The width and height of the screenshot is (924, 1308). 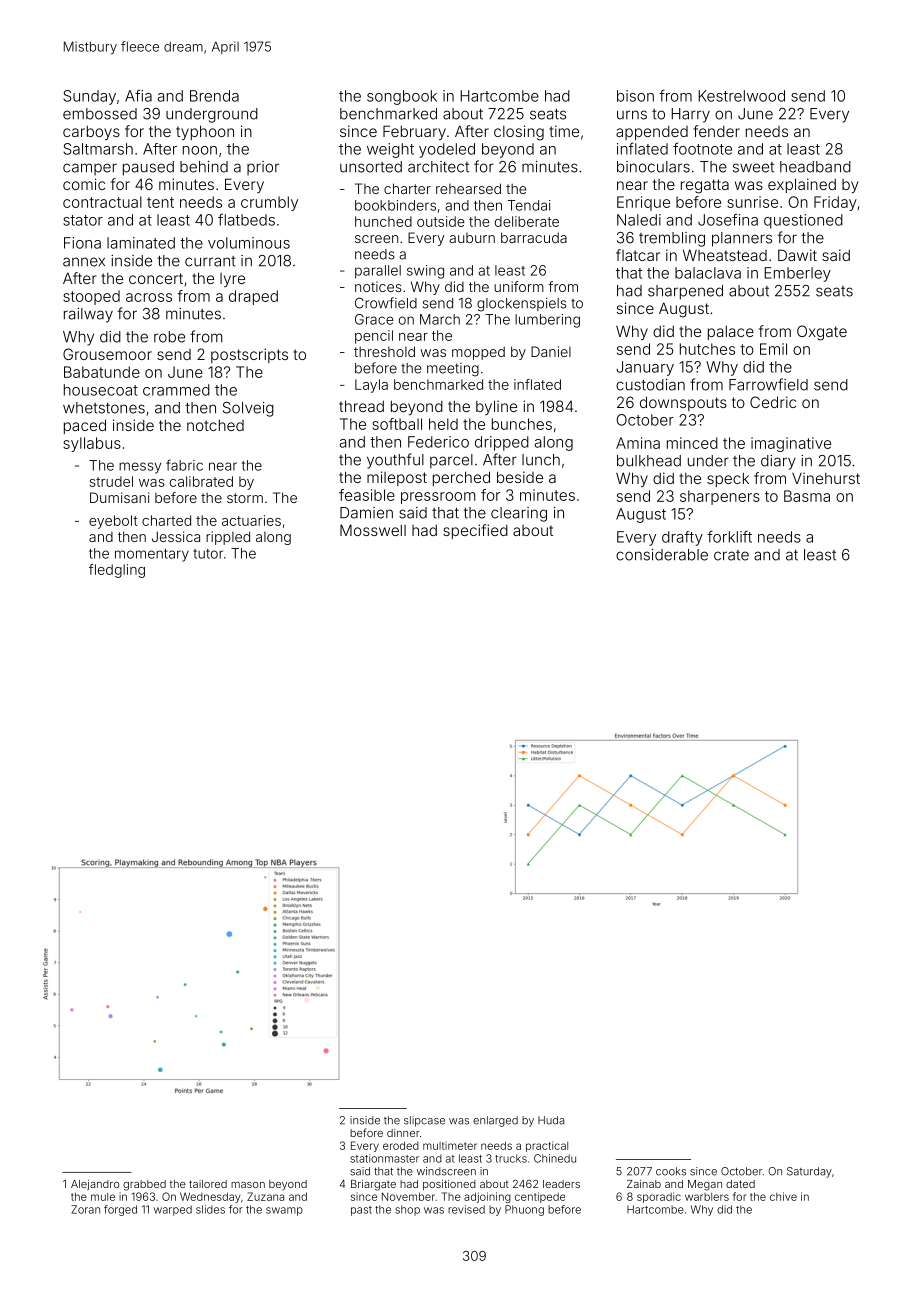 I want to click on fledgling, so click(x=117, y=571).
